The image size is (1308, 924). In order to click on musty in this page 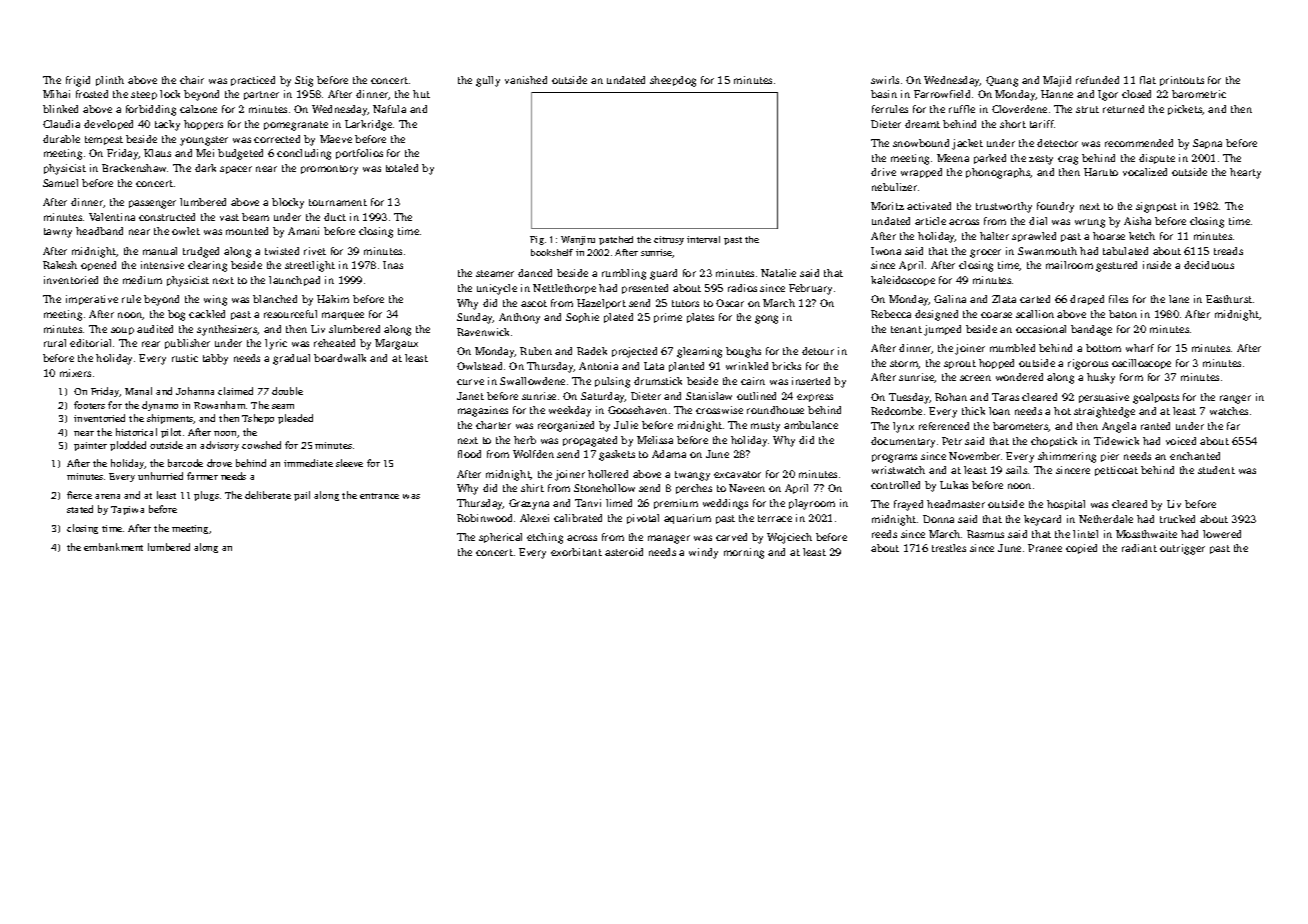, I will do `click(765, 427)`.
